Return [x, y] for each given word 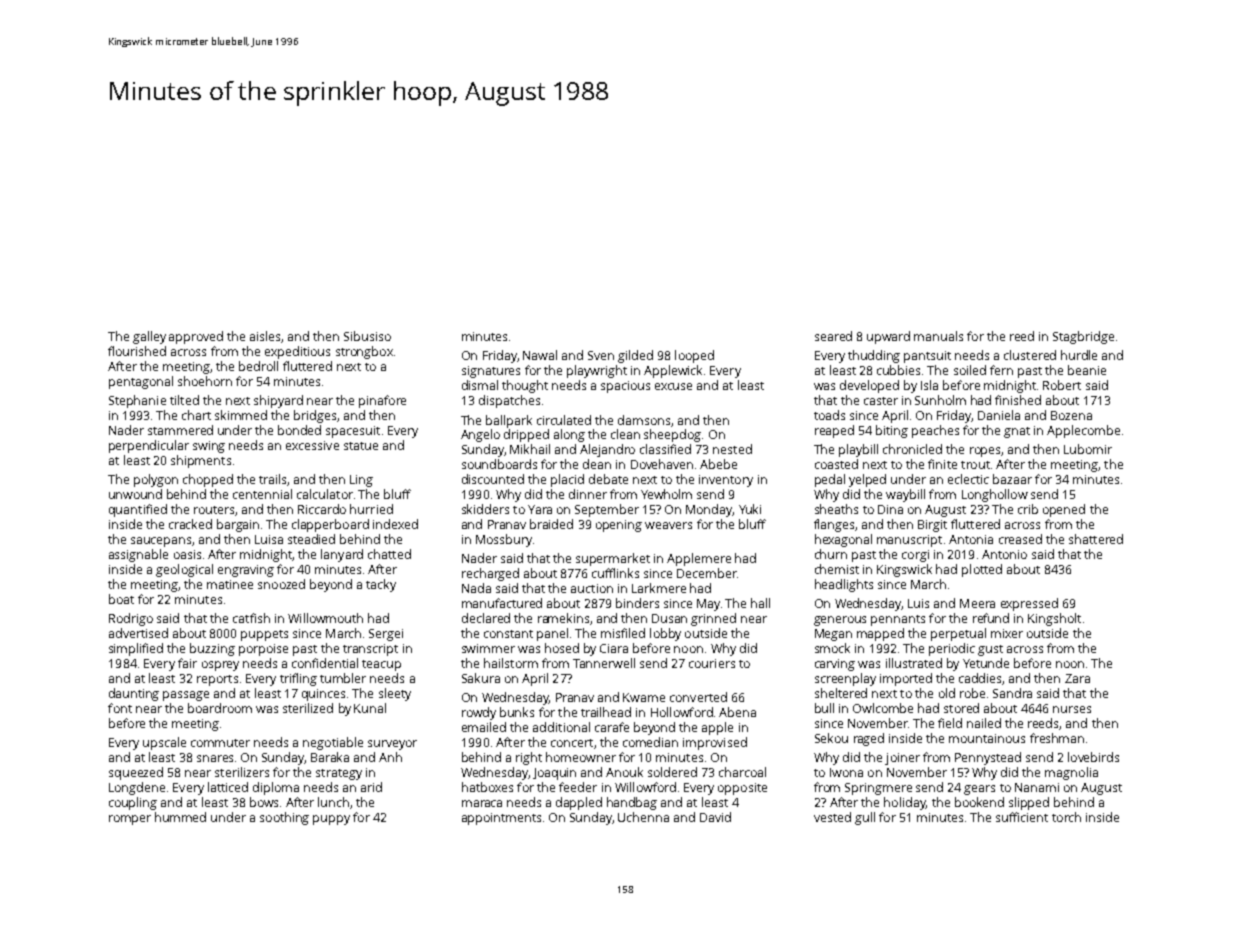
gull [865, 818]
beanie [1087, 370]
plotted [982, 570]
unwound [135, 494]
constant [508, 634]
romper [130, 820]
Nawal [540, 355]
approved [196, 337]
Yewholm [666, 494]
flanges [834, 525]
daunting [134, 694]
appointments [501, 819]
